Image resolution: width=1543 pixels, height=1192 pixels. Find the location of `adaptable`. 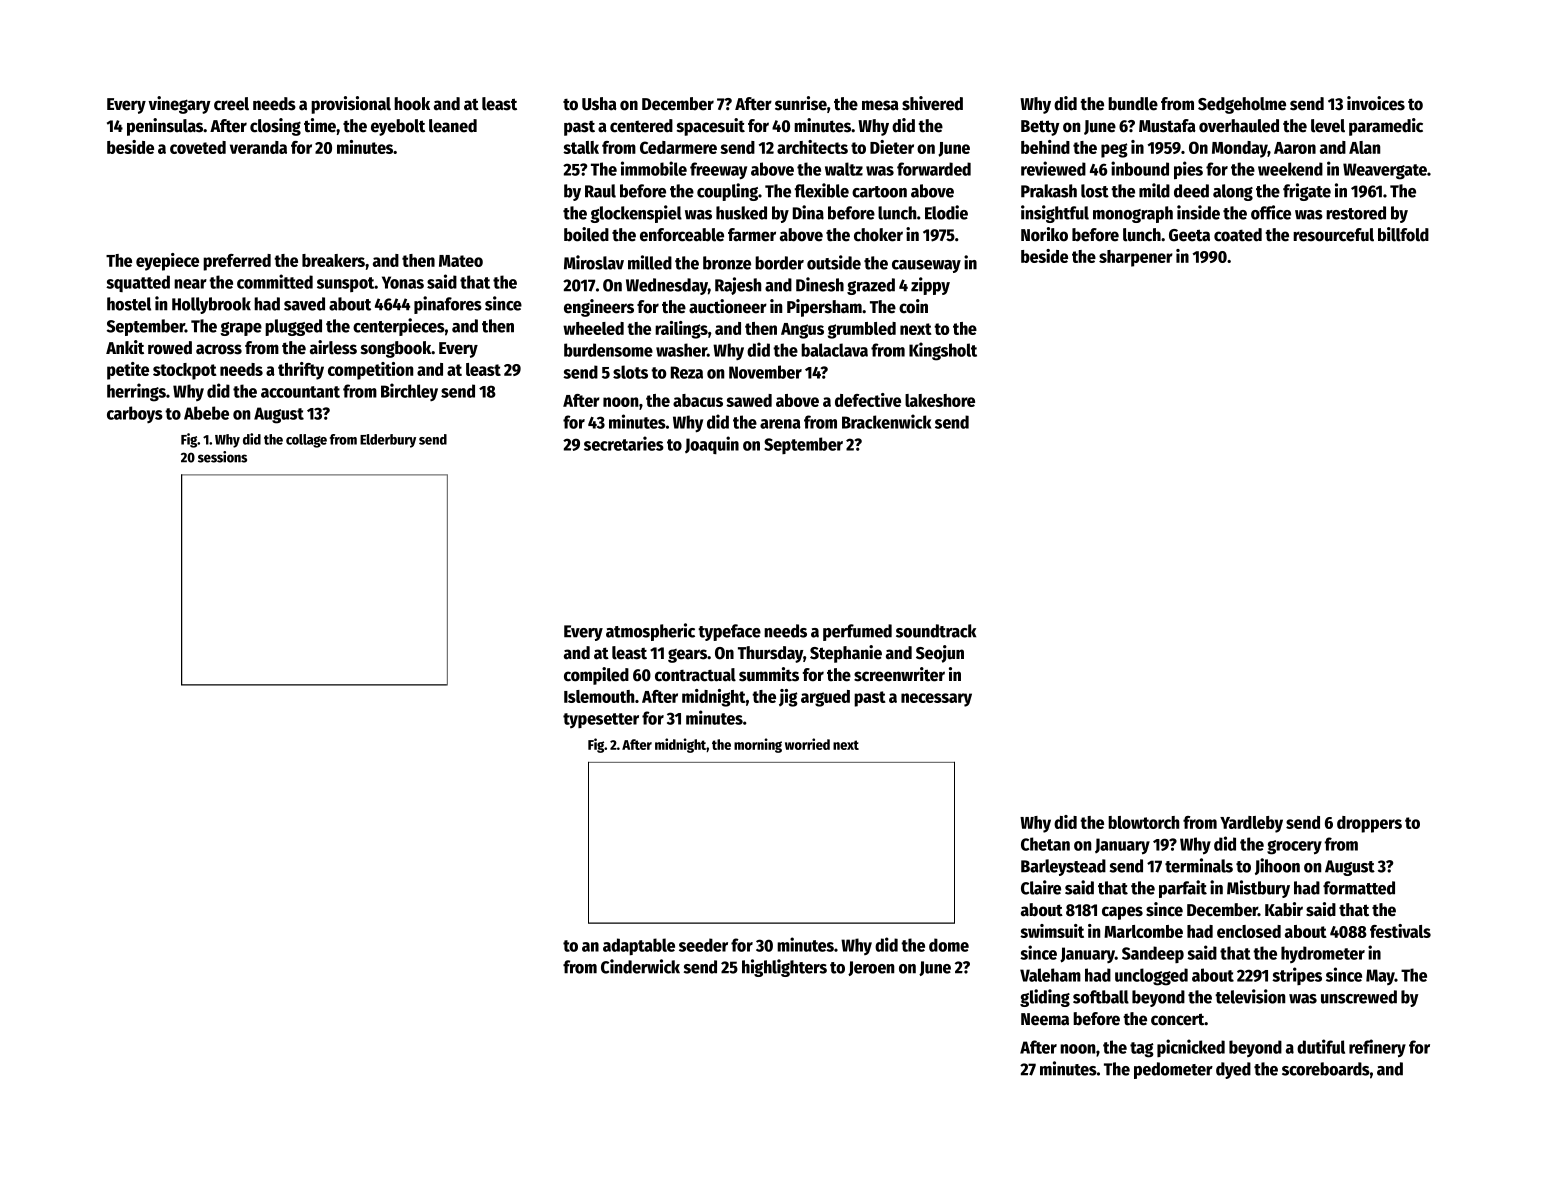

adaptable is located at coordinates (639, 946).
